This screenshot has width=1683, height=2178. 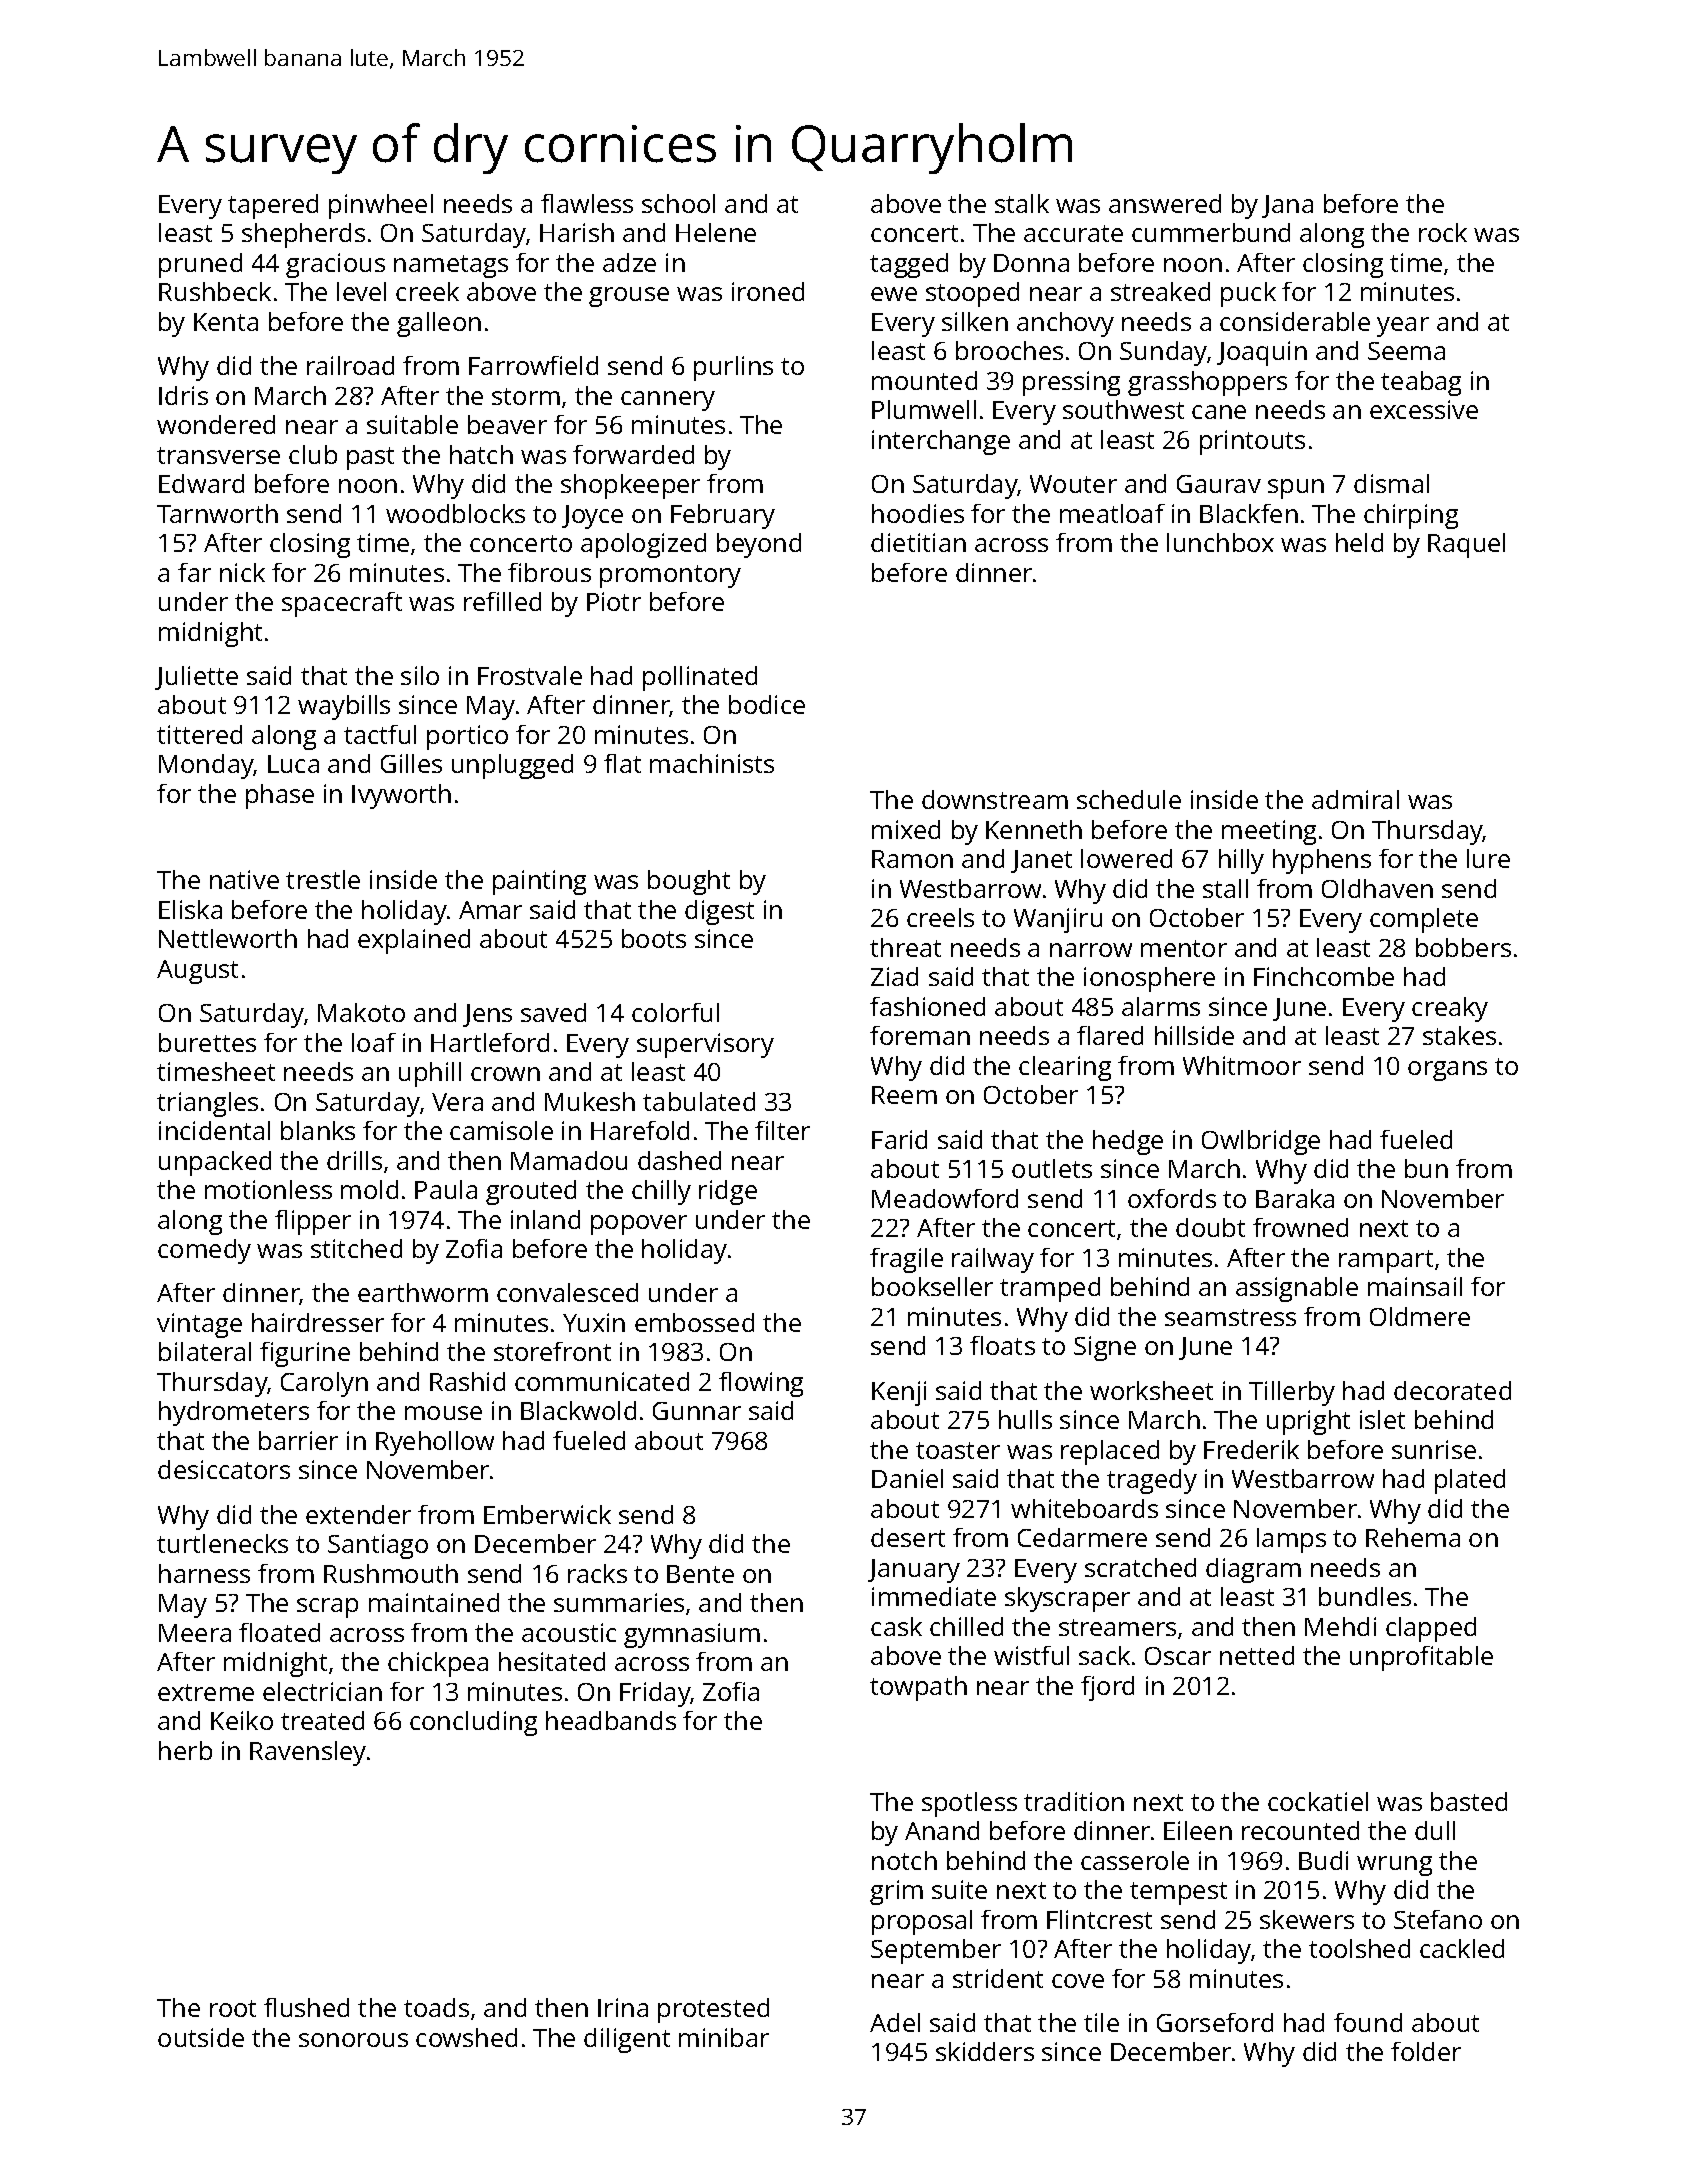 I want to click on suitable, so click(x=412, y=424).
